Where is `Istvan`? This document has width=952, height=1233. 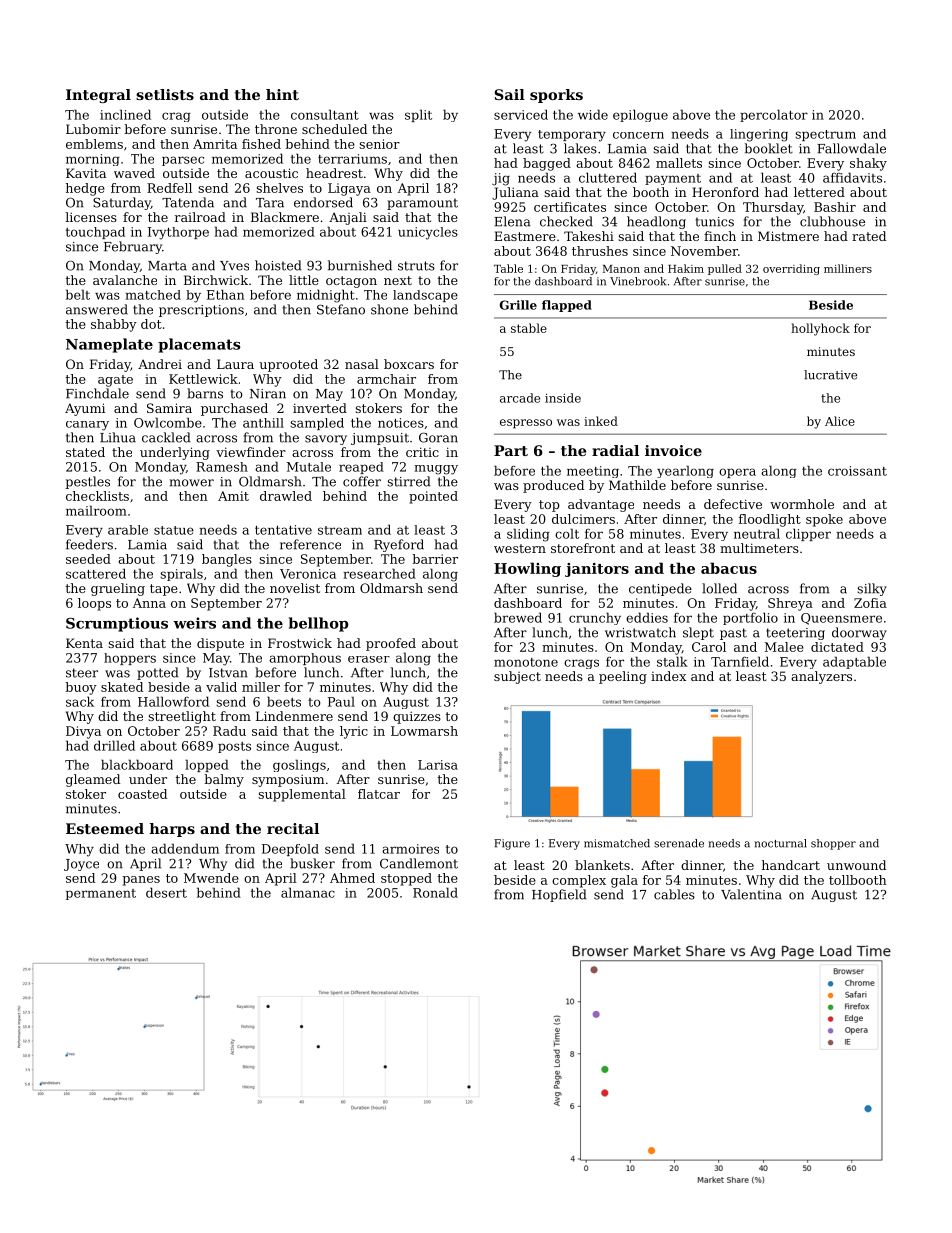 Istvan is located at coordinates (228, 673).
